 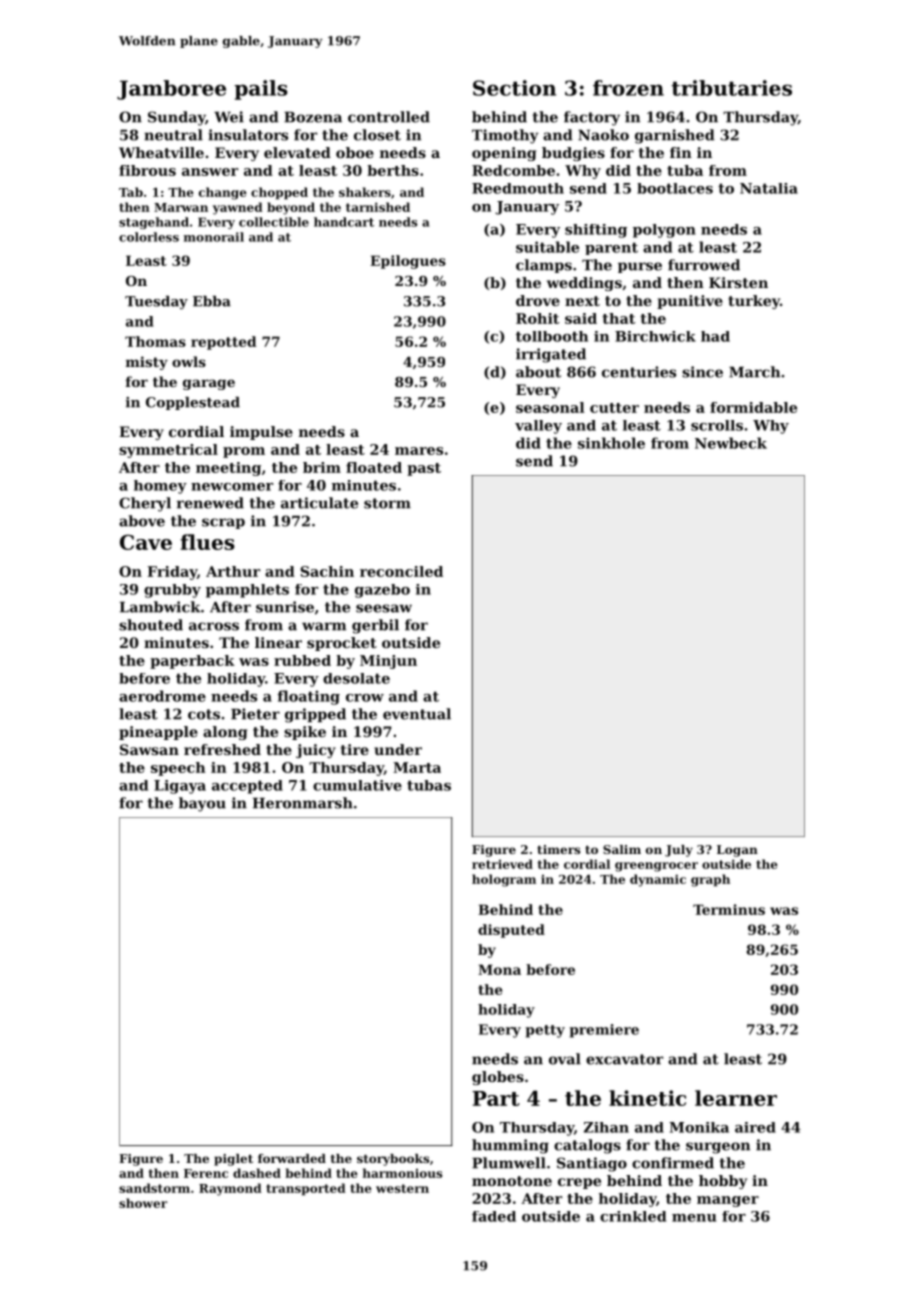 What do you see at coordinates (737, 851) in the screenshot?
I see `Logan` at bounding box center [737, 851].
